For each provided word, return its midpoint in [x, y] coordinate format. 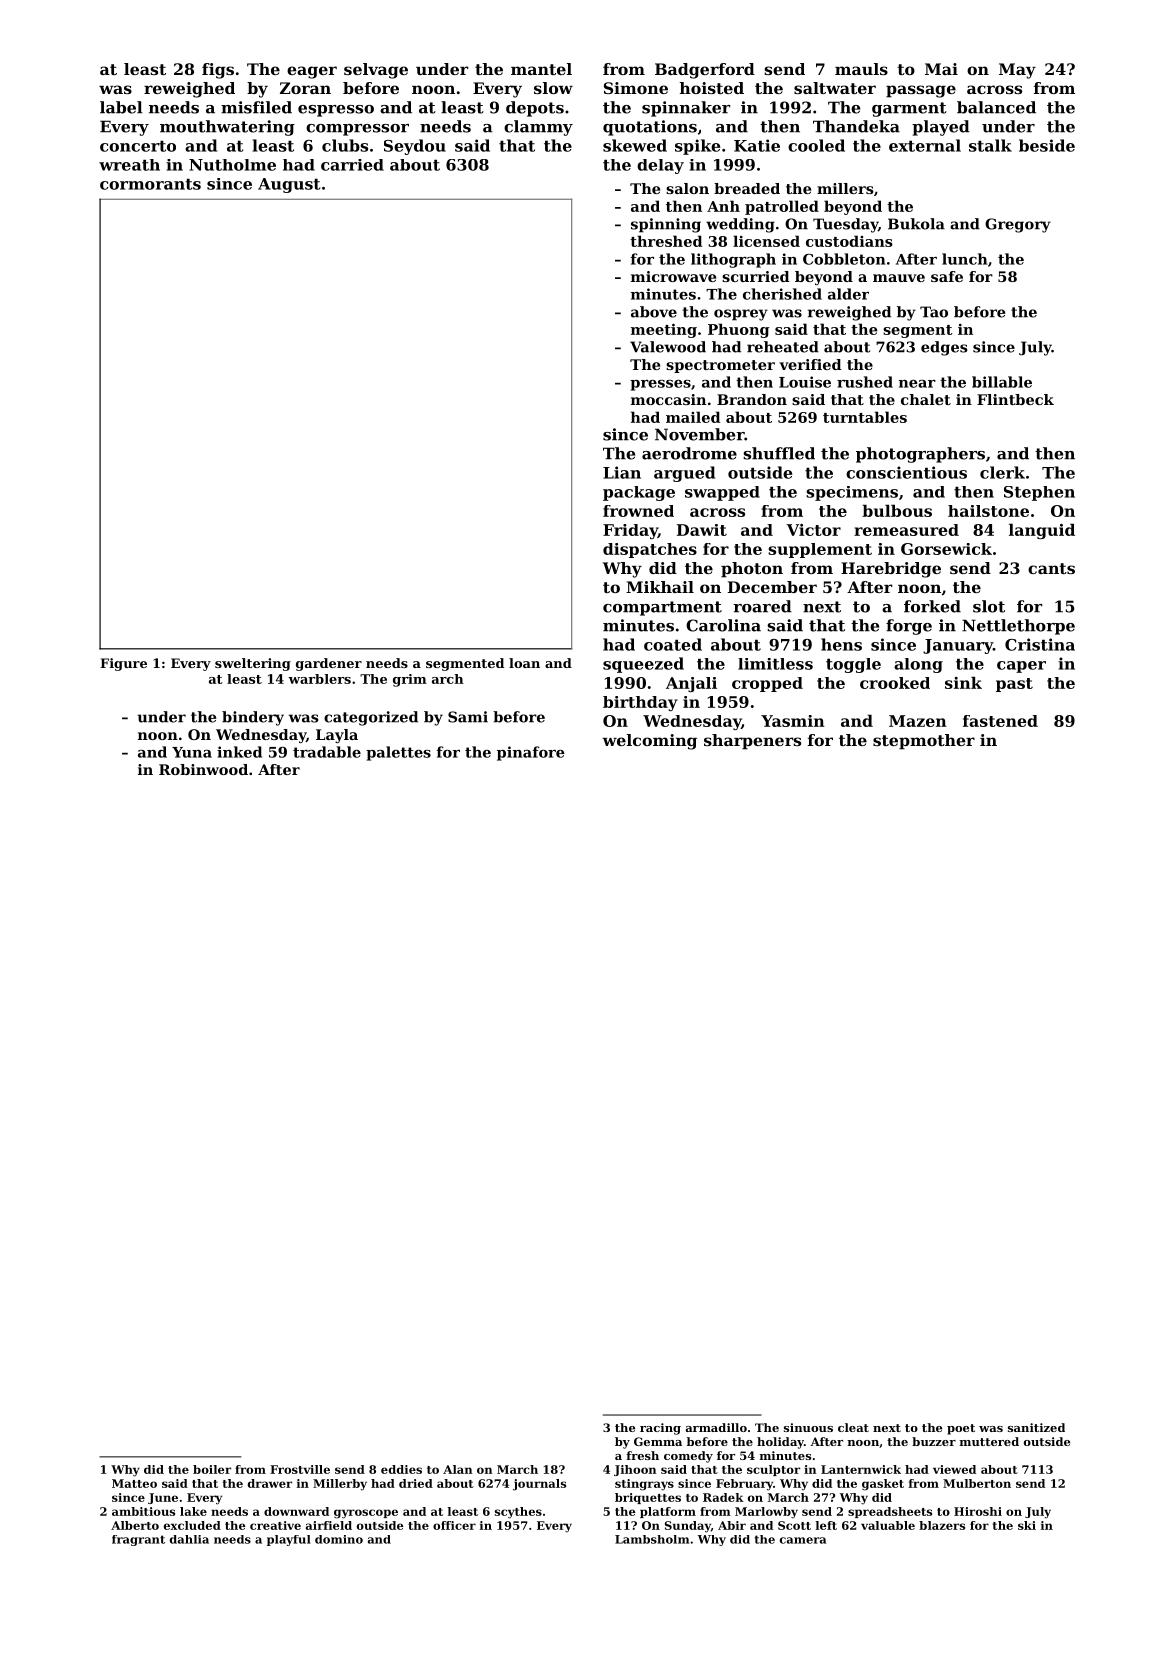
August [289, 185]
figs [218, 71]
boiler [212, 1469]
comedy [688, 1457]
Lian [622, 472]
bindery [253, 718]
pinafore [531, 753]
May [1017, 71]
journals [539, 1485]
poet [961, 1429]
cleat [853, 1427]
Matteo [134, 1483]
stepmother [924, 742]
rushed [865, 382]
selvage [376, 71]
